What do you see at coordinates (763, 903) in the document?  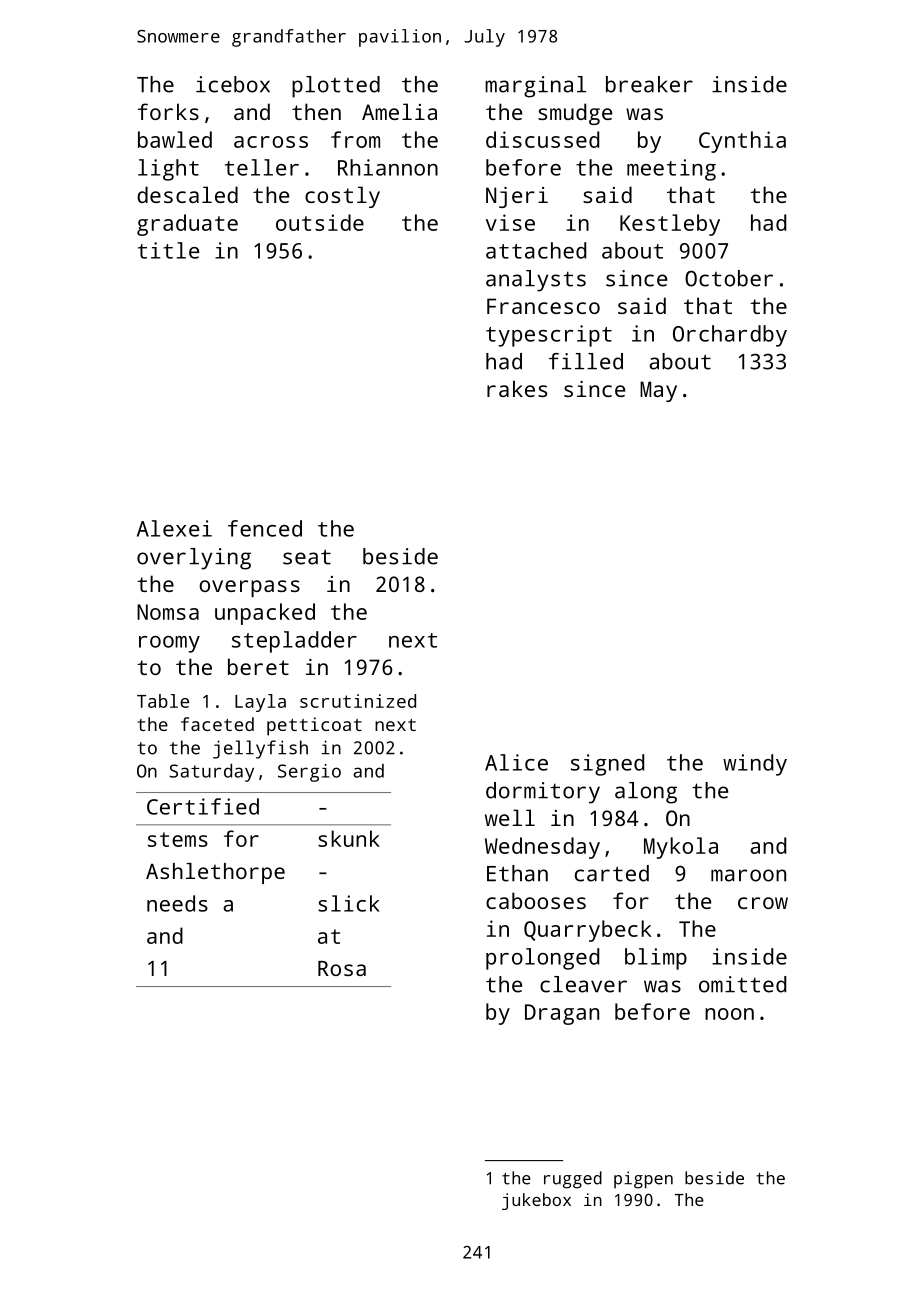 I see `crow` at bounding box center [763, 903].
